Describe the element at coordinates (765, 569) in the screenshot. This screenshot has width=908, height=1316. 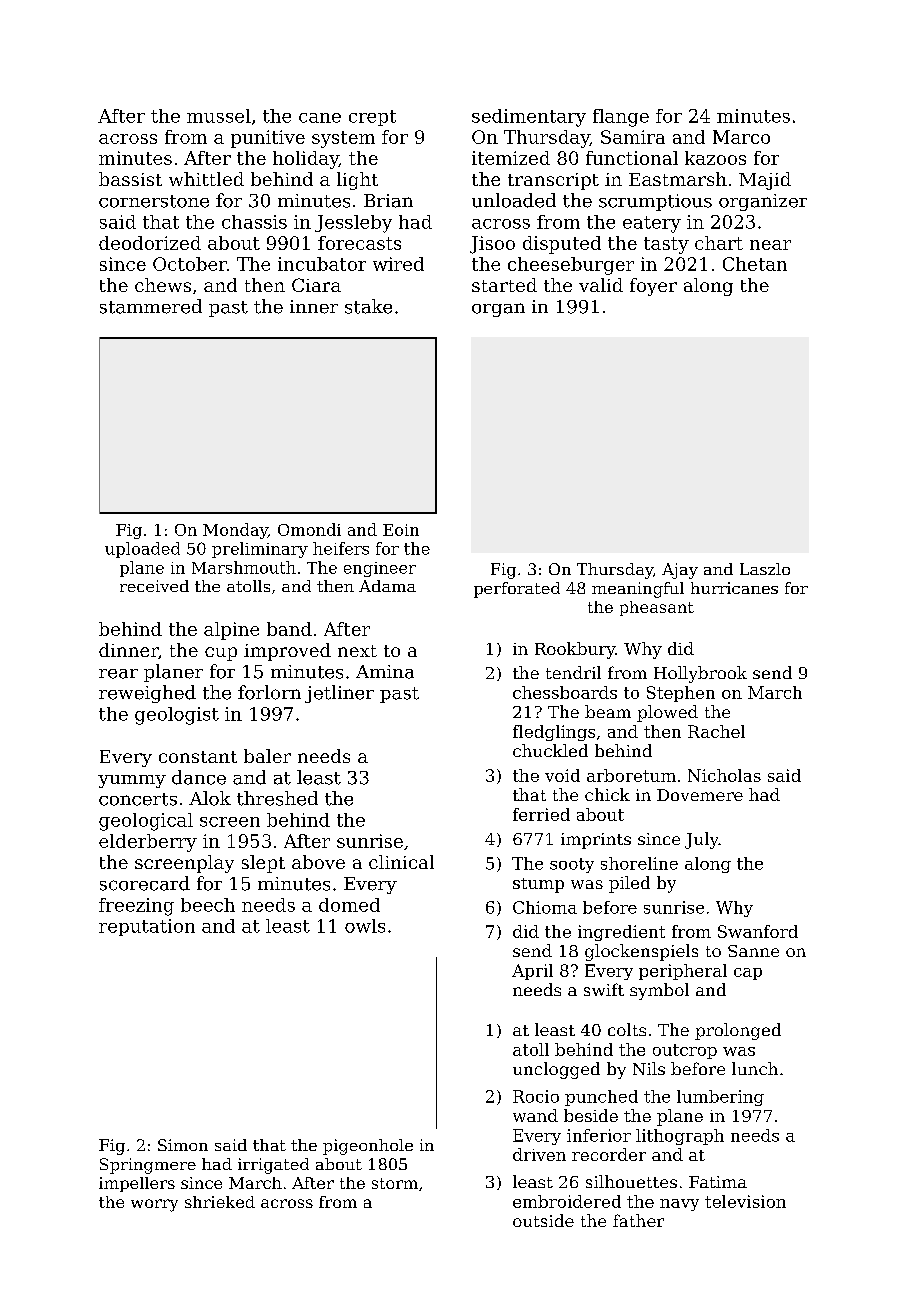
I see `Laszlo` at that location.
